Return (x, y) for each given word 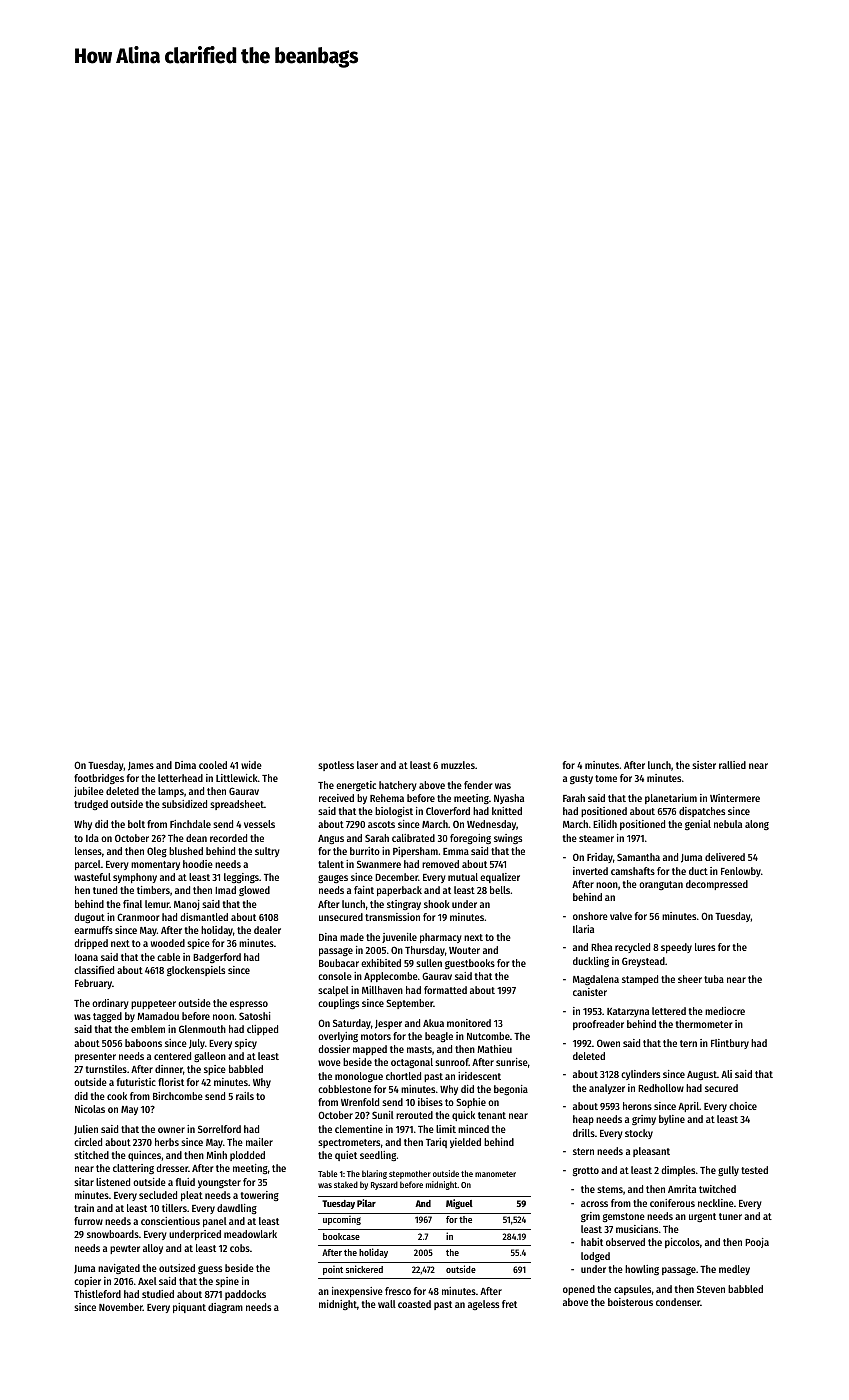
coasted (414, 1304)
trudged (91, 805)
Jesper (388, 1024)
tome (606, 778)
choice (743, 1106)
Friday (600, 858)
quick (463, 1116)
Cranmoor (138, 917)
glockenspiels (196, 971)
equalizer (500, 878)
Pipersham (415, 852)
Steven (711, 1289)
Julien (86, 1130)
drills (584, 1133)
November (121, 1307)
